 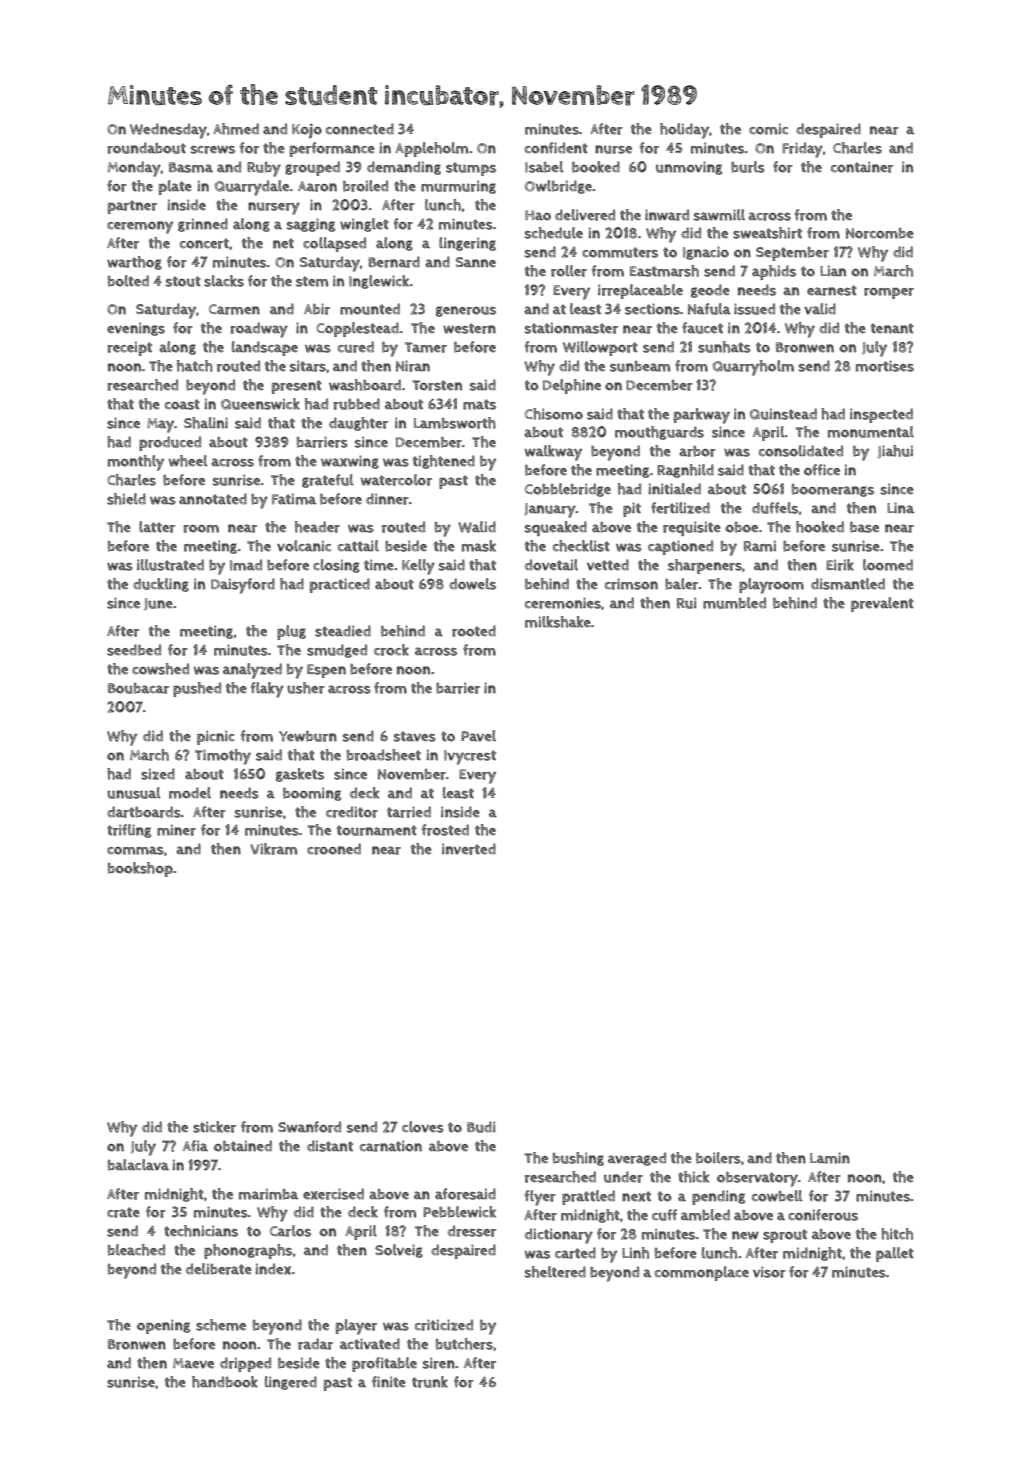 What do you see at coordinates (710, 291) in the document?
I see `geode` at bounding box center [710, 291].
